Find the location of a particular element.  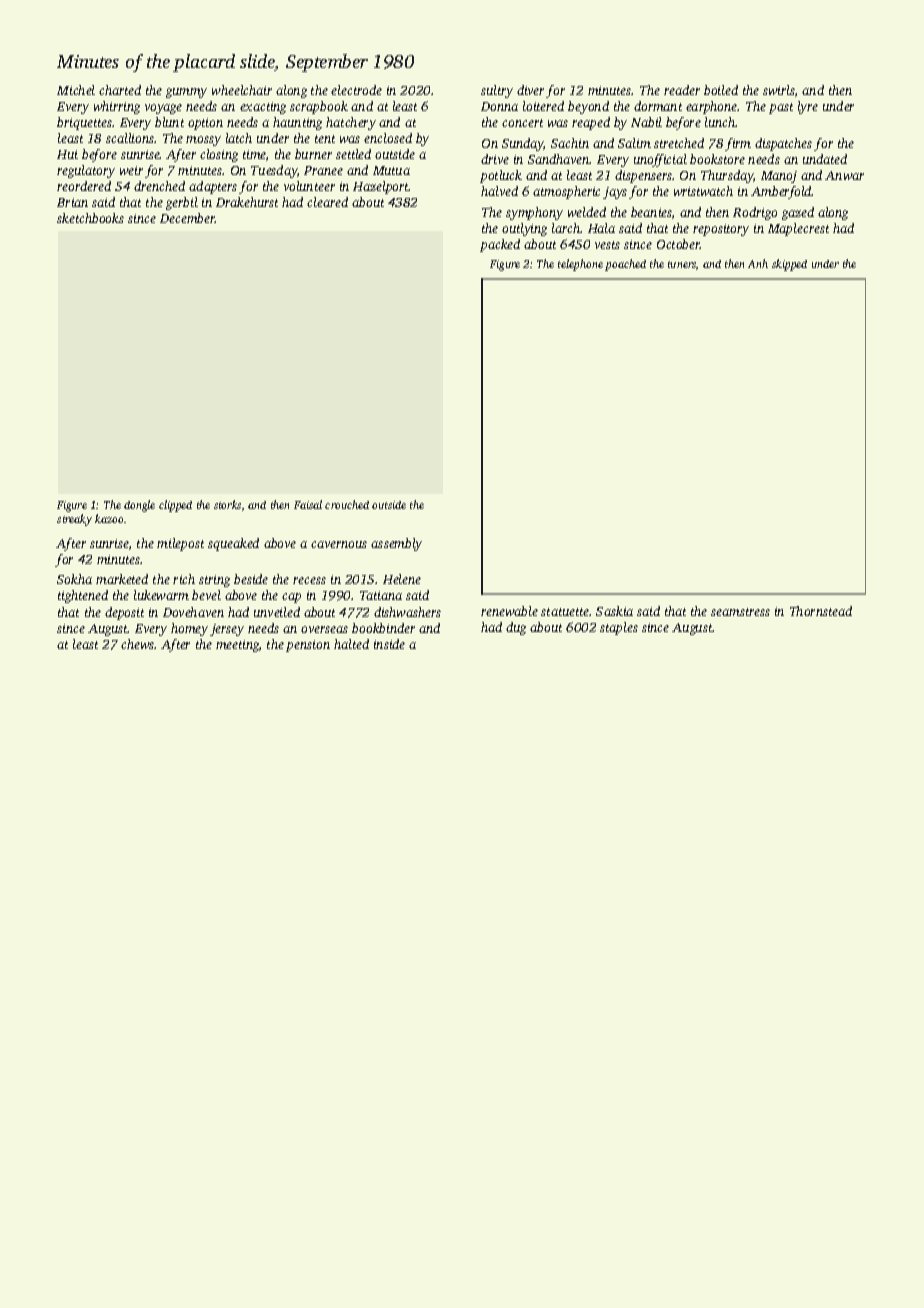

beyond is located at coordinates (588, 107).
